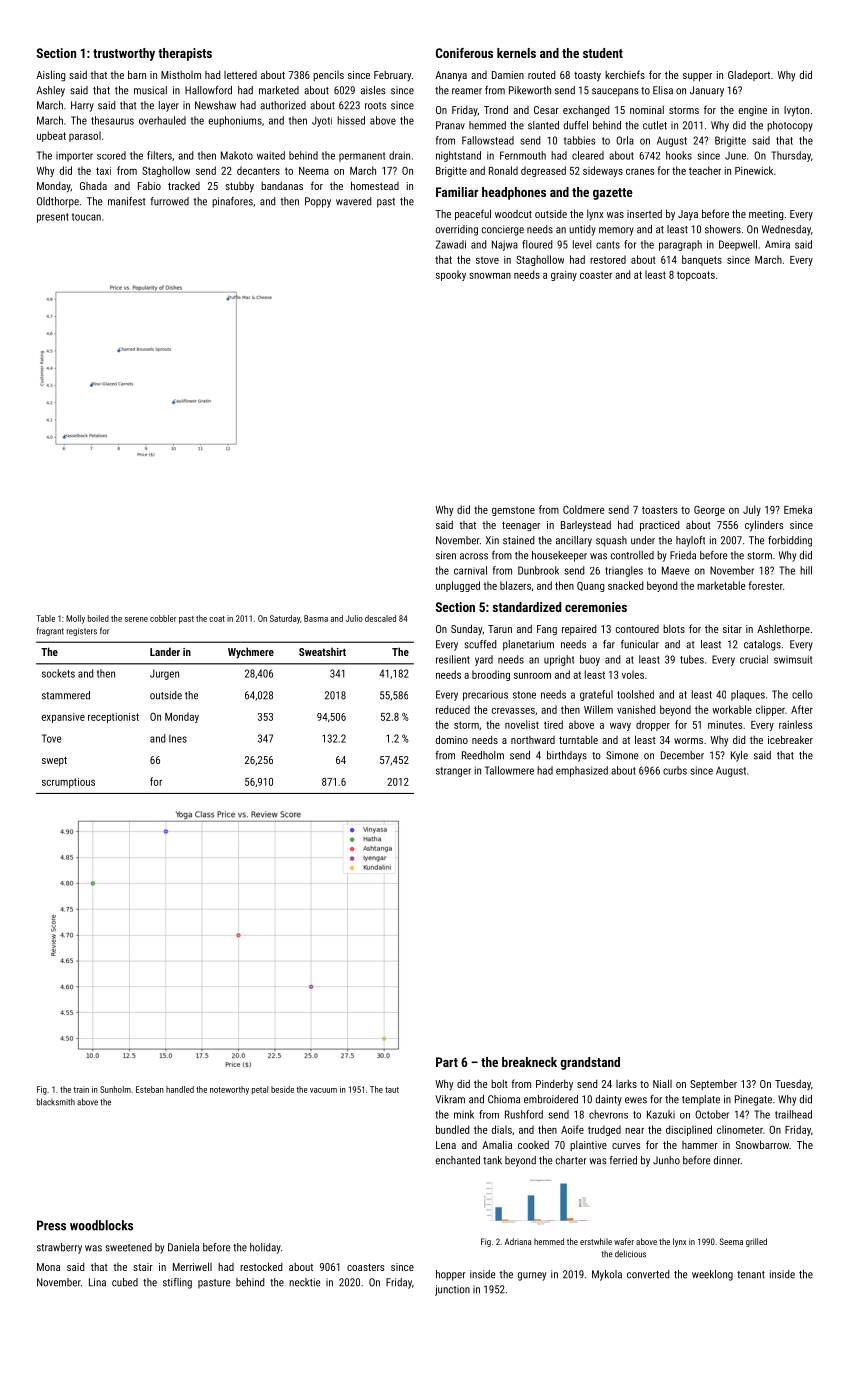 This screenshot has width=849, height=1400. I want to click on Mykola, so click(607, 1275).
